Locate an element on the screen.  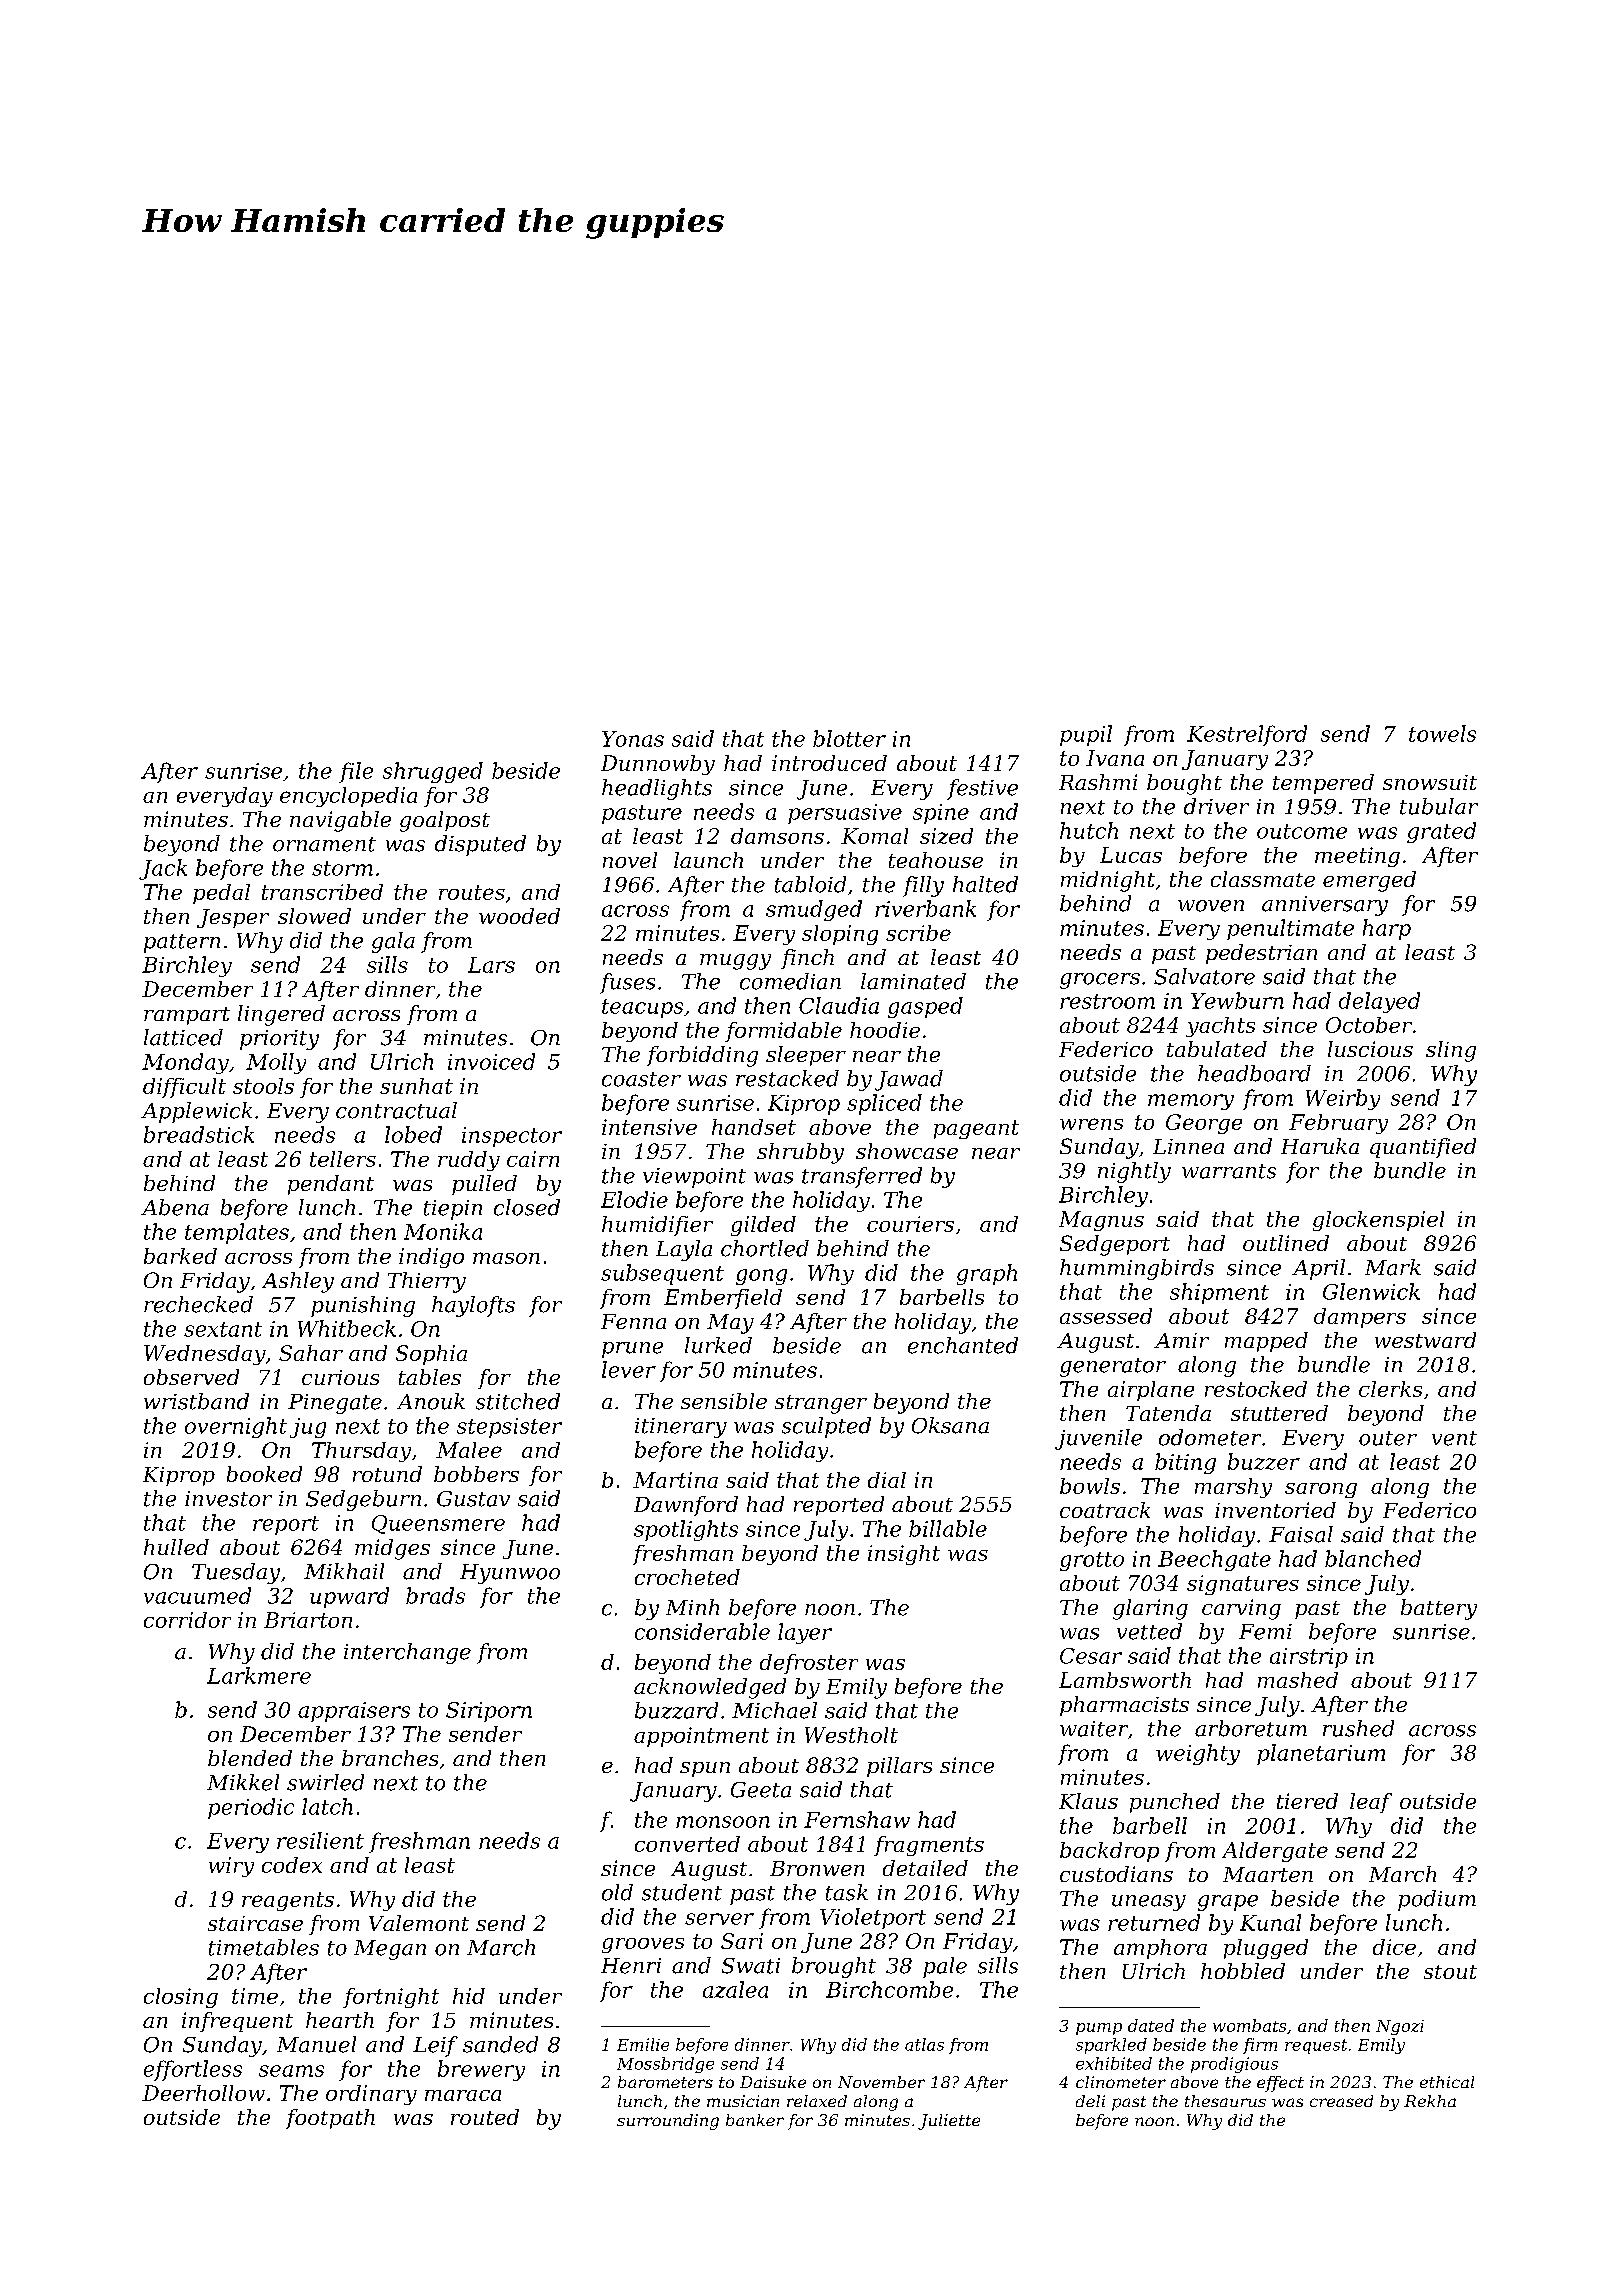
seams is located at coordinates (291, 2071).
